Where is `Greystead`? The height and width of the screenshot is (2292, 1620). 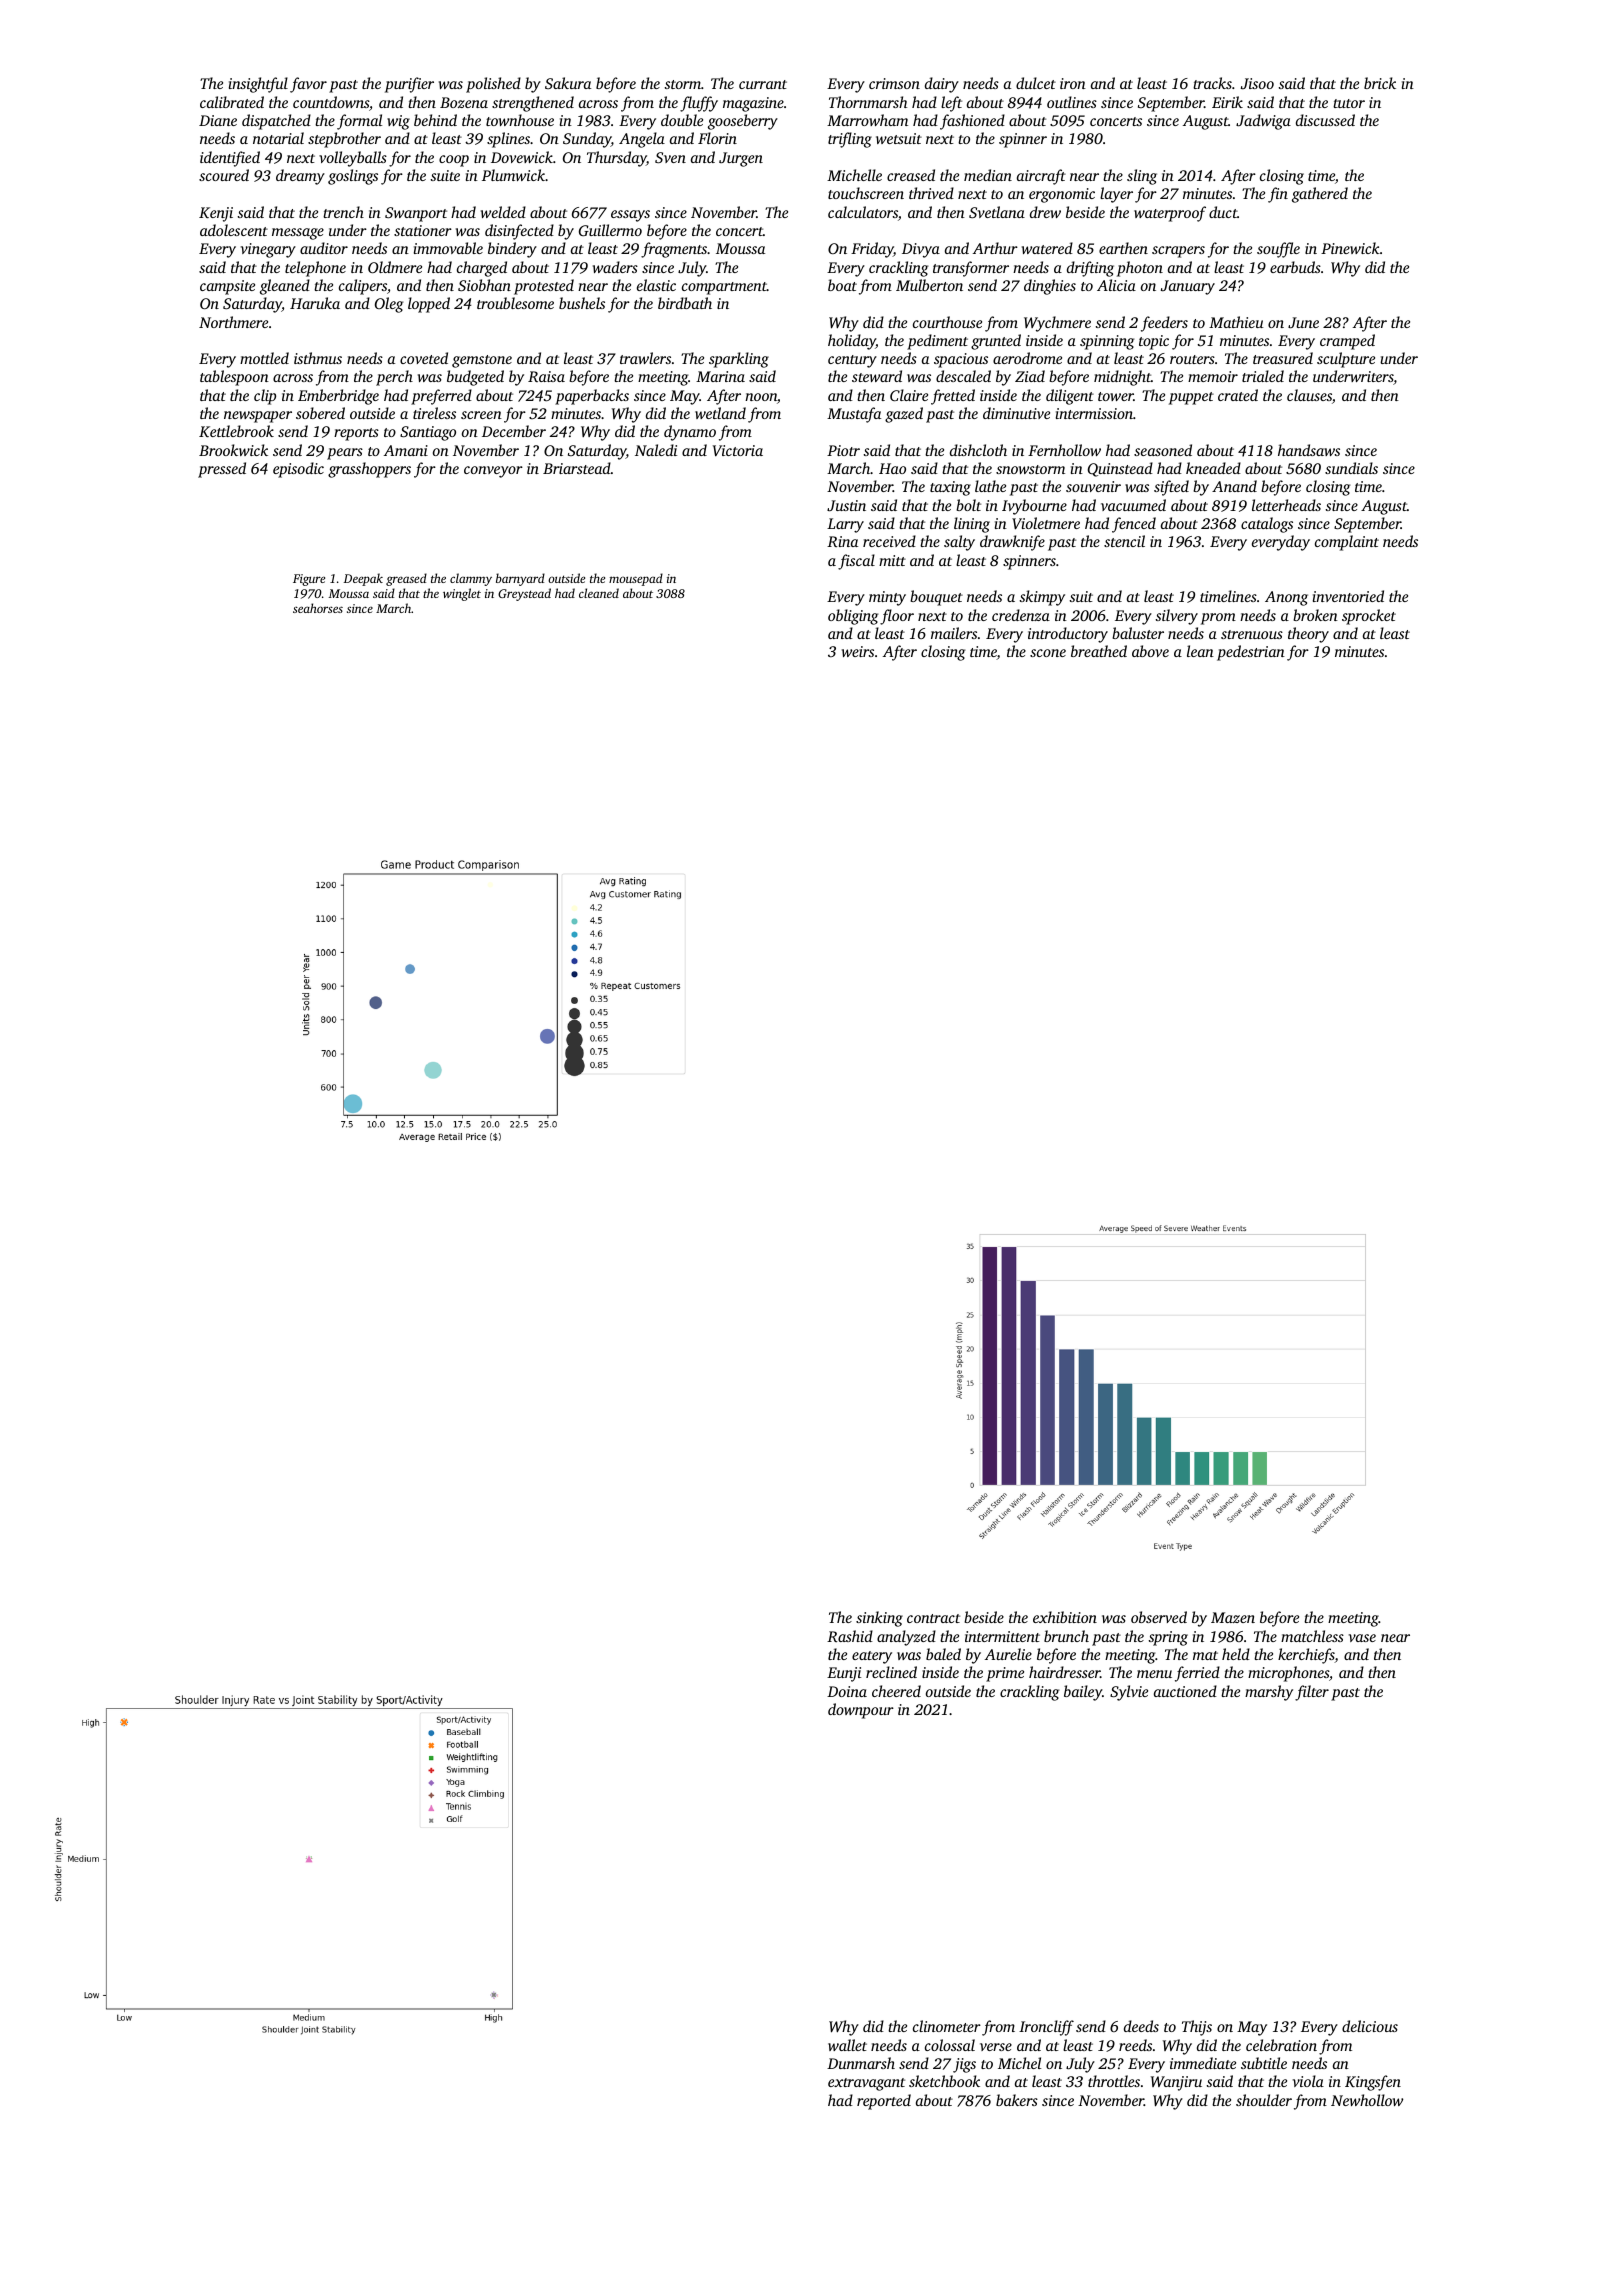 Greystead is located at coordinates (524, 594).
